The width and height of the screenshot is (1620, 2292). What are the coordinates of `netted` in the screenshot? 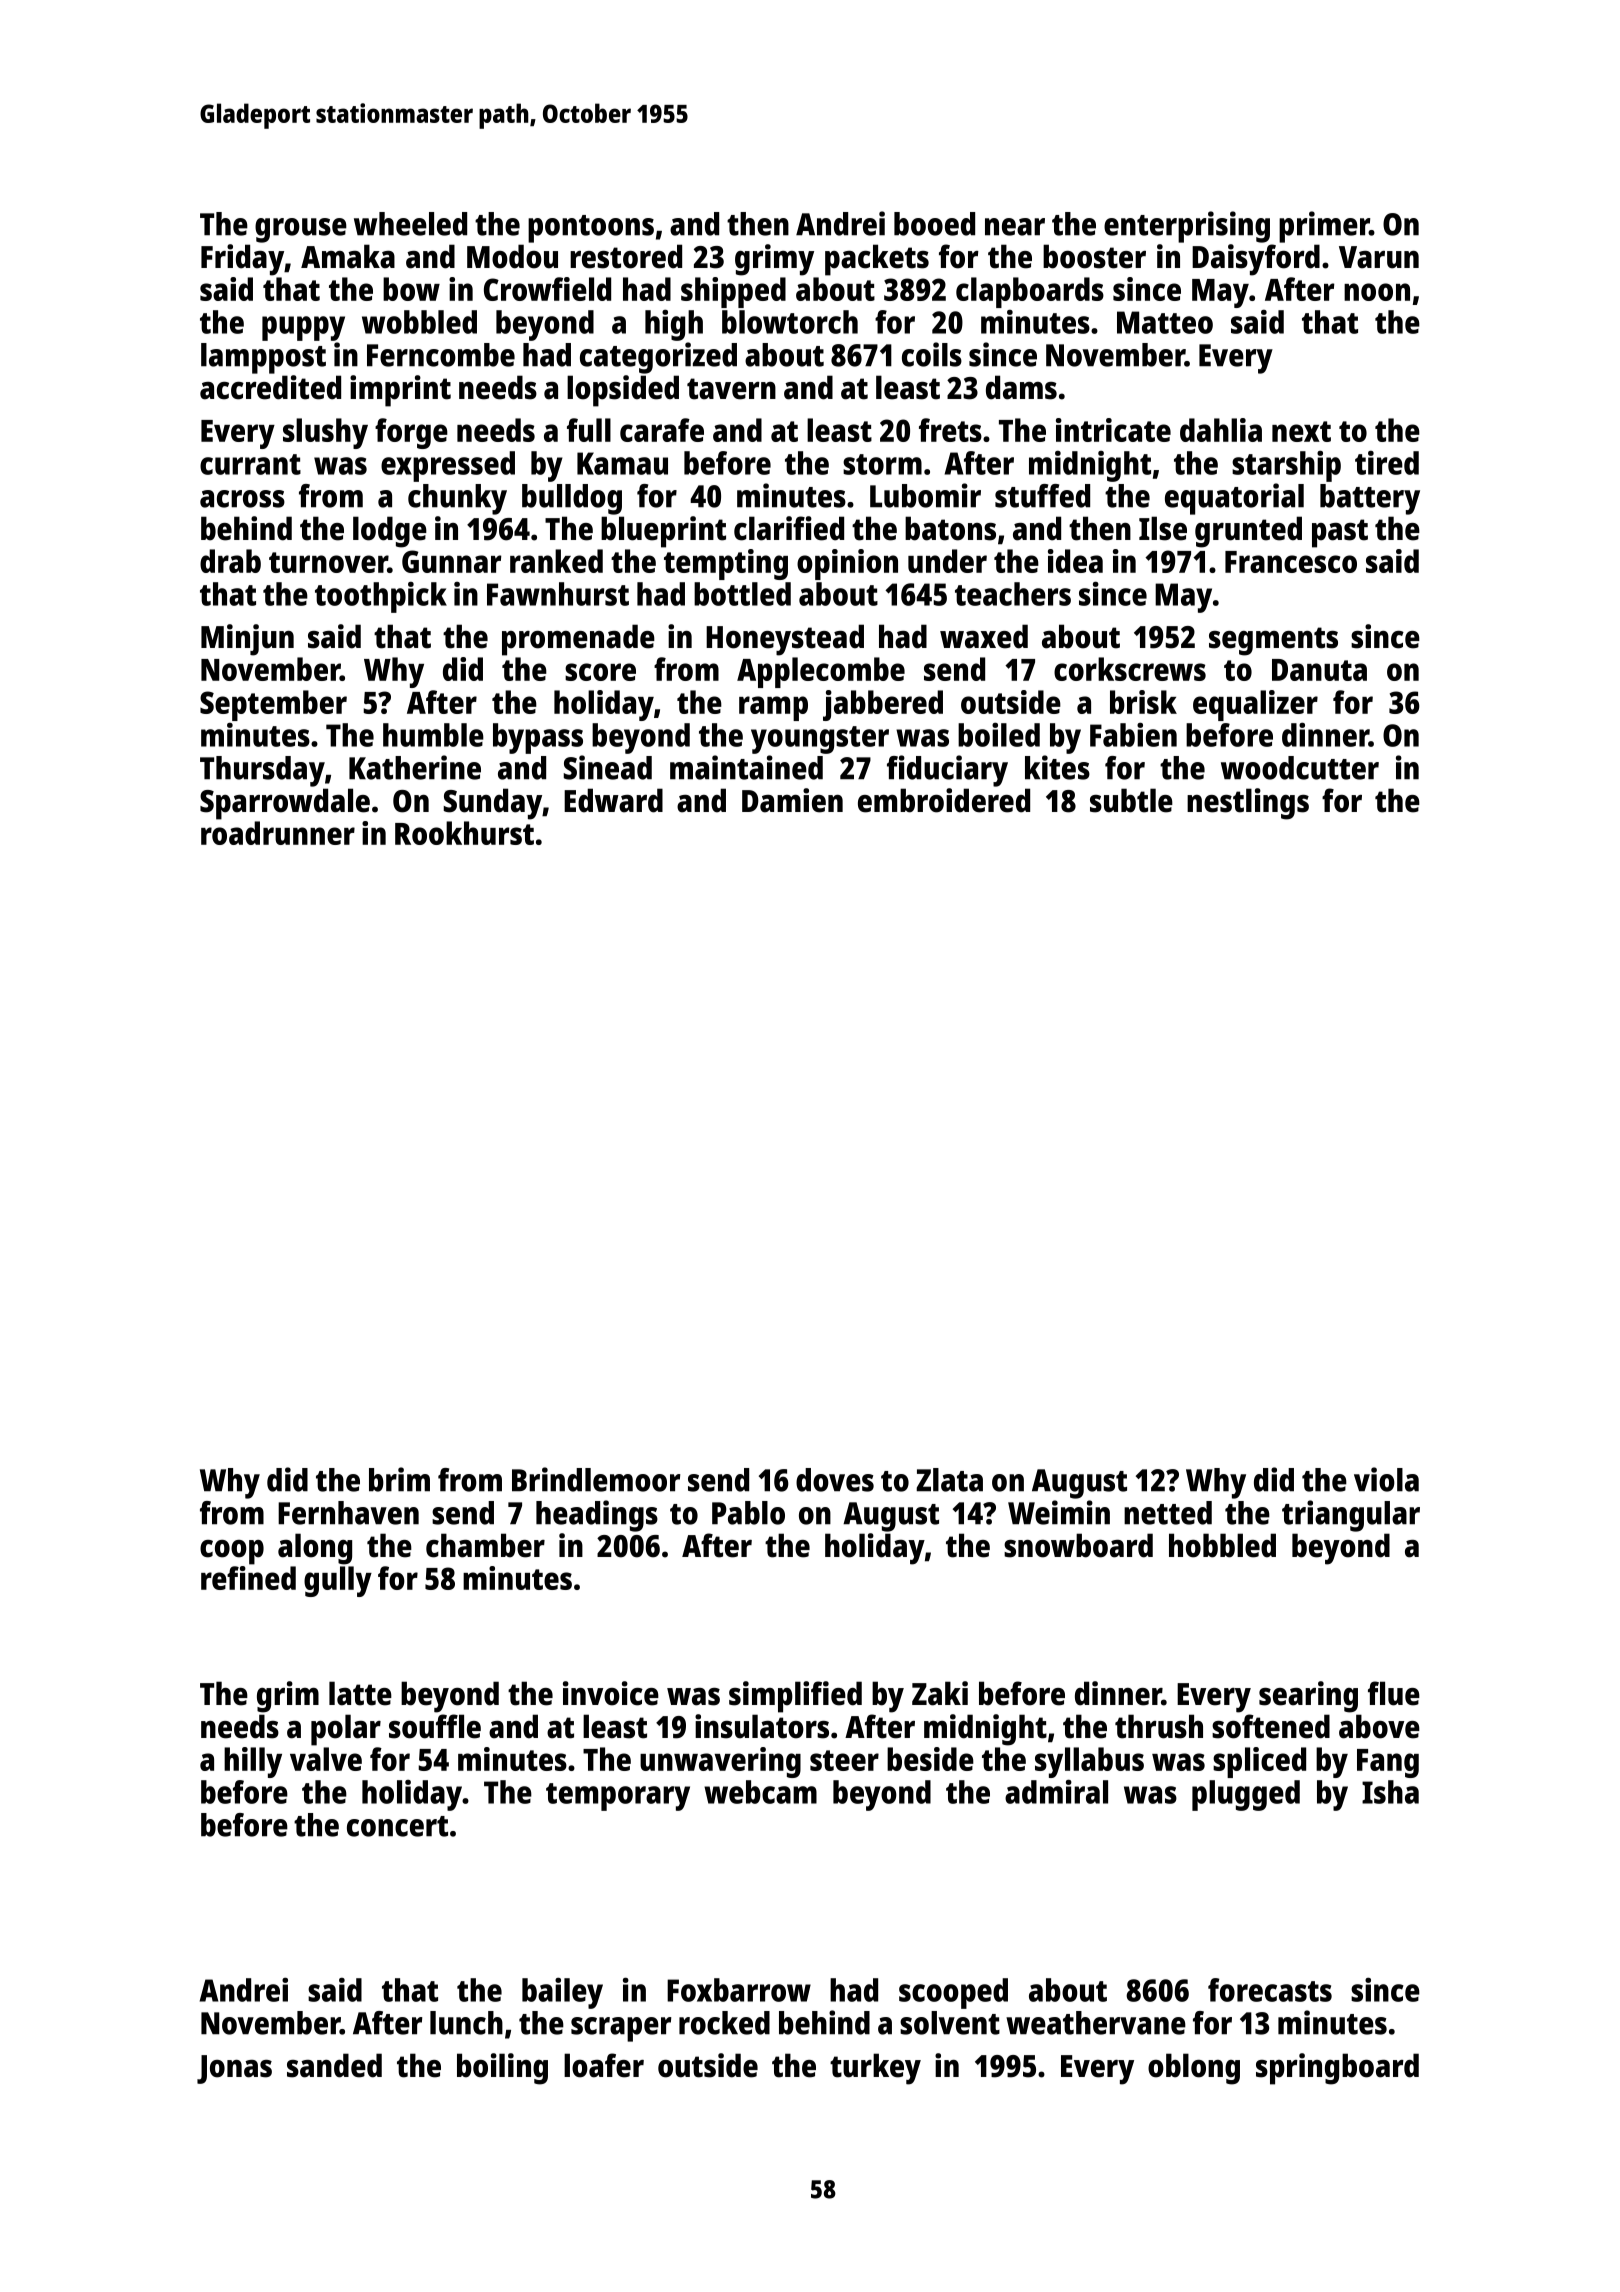 It's located at (1168, 1513).
